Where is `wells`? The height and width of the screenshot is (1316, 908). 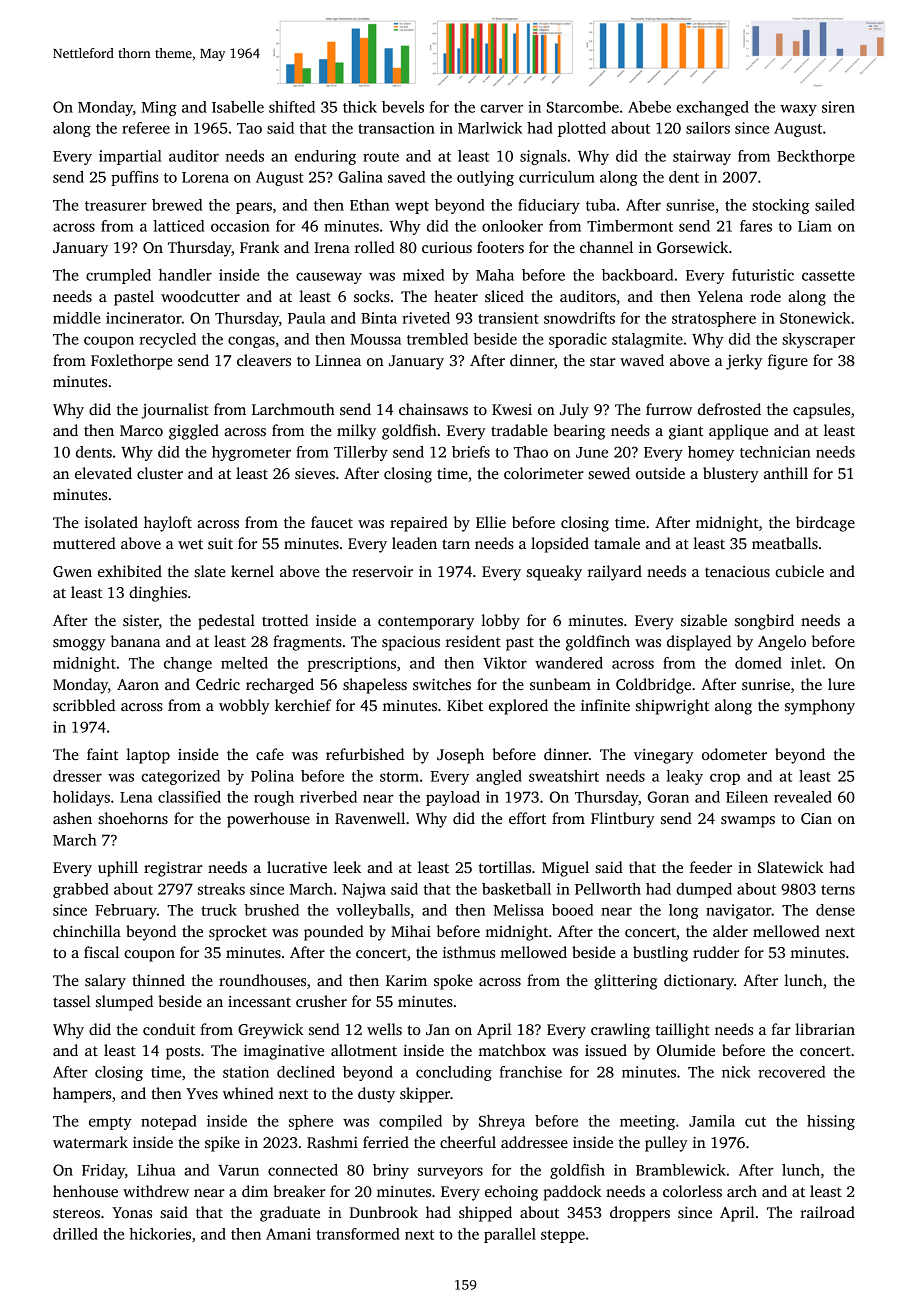
wells is located at coordinates (384, 1029).
